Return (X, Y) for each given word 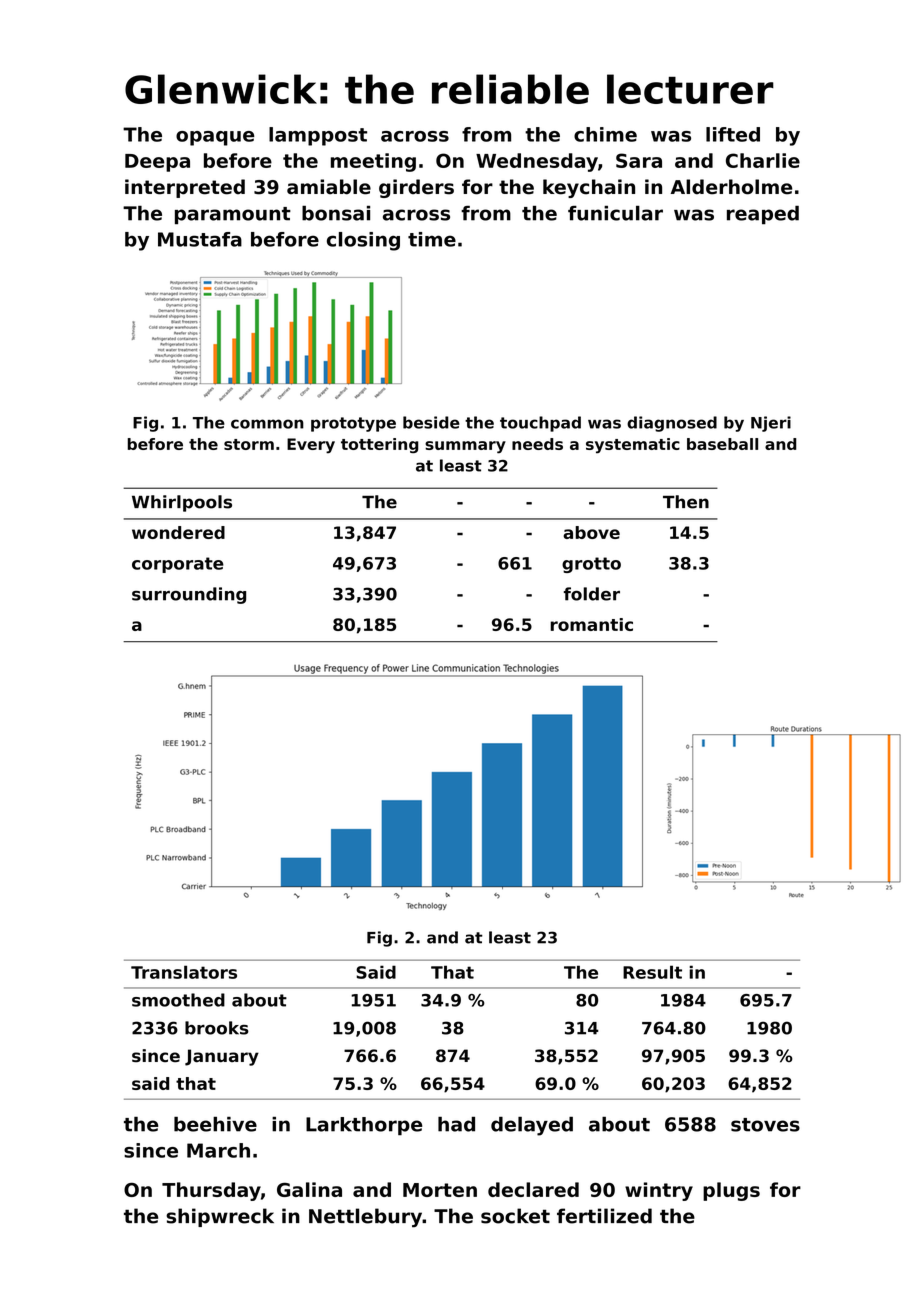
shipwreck (220, 1217)
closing (363, 241)
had (456, 1124)
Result (652, 972)
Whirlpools (182, 503)
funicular (615, 213)
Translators (184, 972)
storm (249, 444)
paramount (233, 215)
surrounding (189, 595)
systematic (633, 446)
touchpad (540, 424)
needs (537, 444)
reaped (763, 215)
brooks (217, 1028)
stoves (765, 1125)
